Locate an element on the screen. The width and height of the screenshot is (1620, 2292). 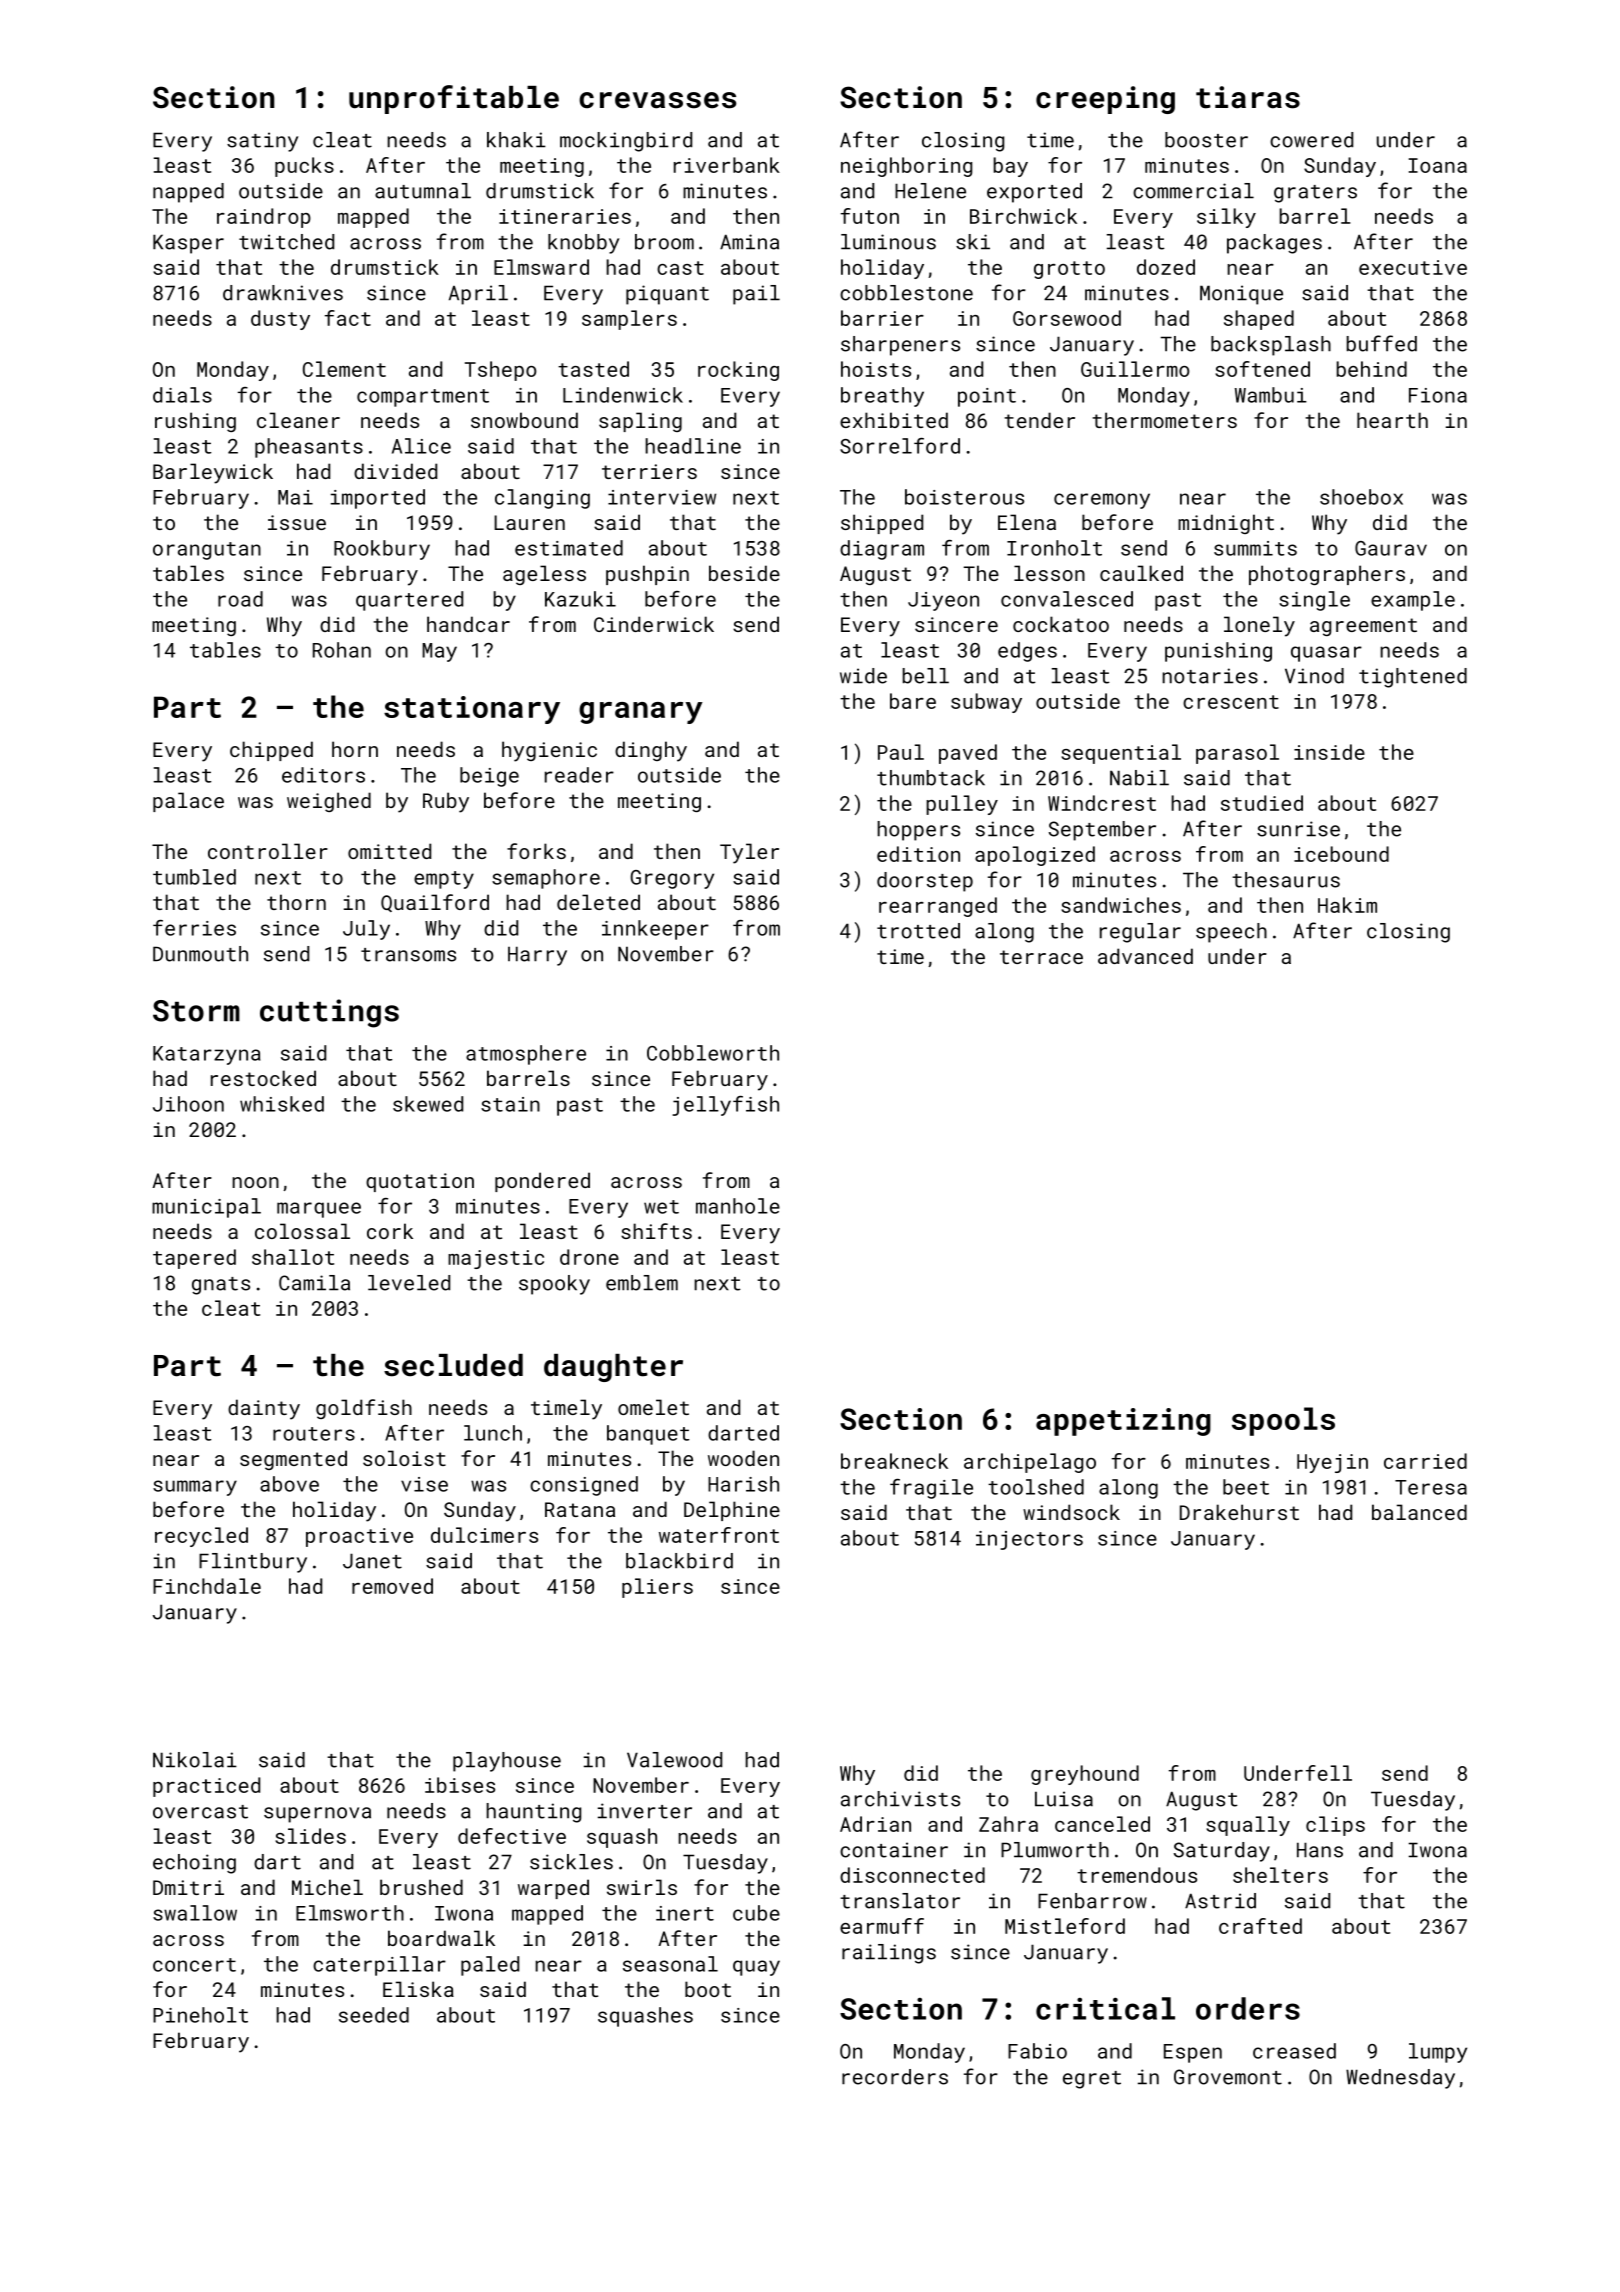
April is located at coordinates (478, 295).
